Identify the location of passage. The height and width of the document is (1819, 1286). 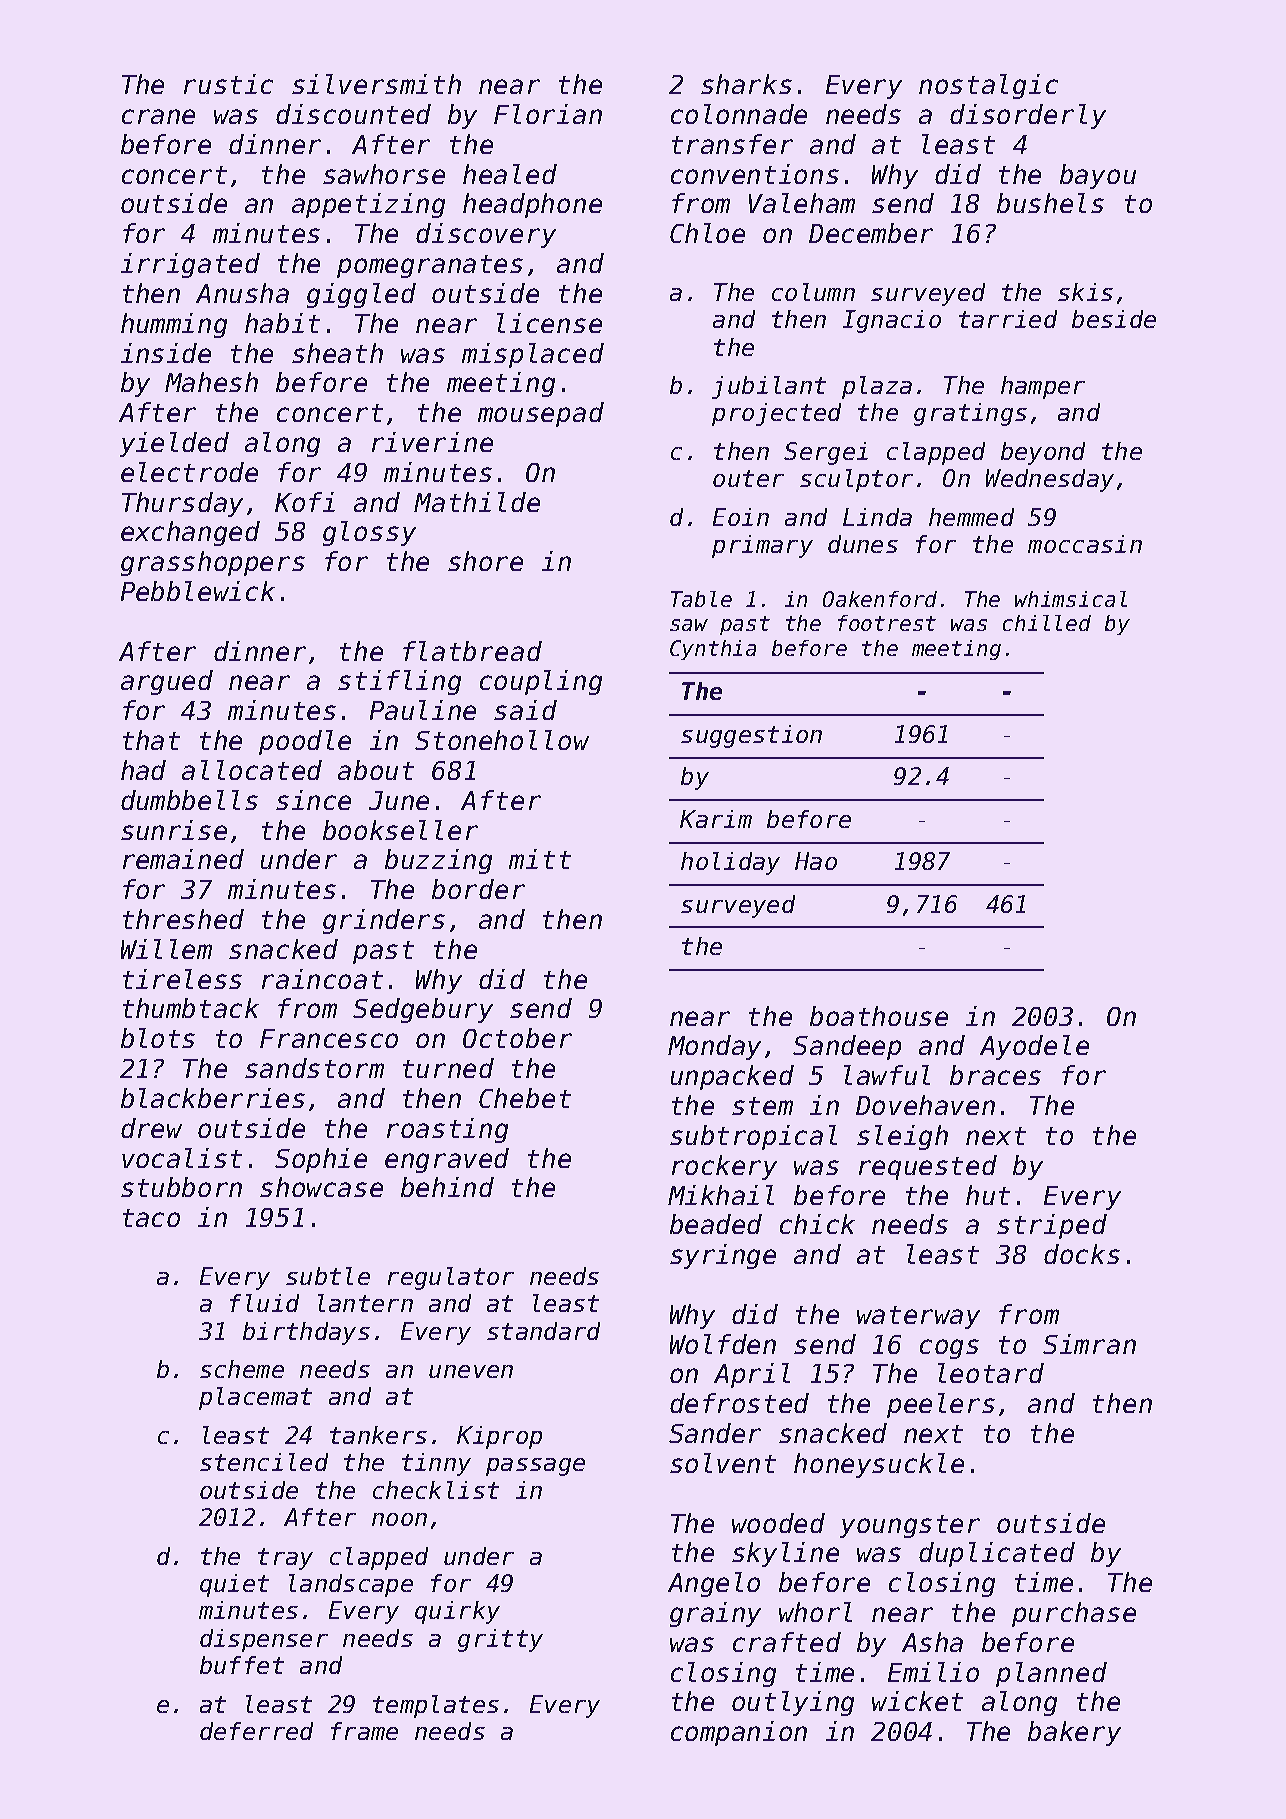
(535, 1467).
